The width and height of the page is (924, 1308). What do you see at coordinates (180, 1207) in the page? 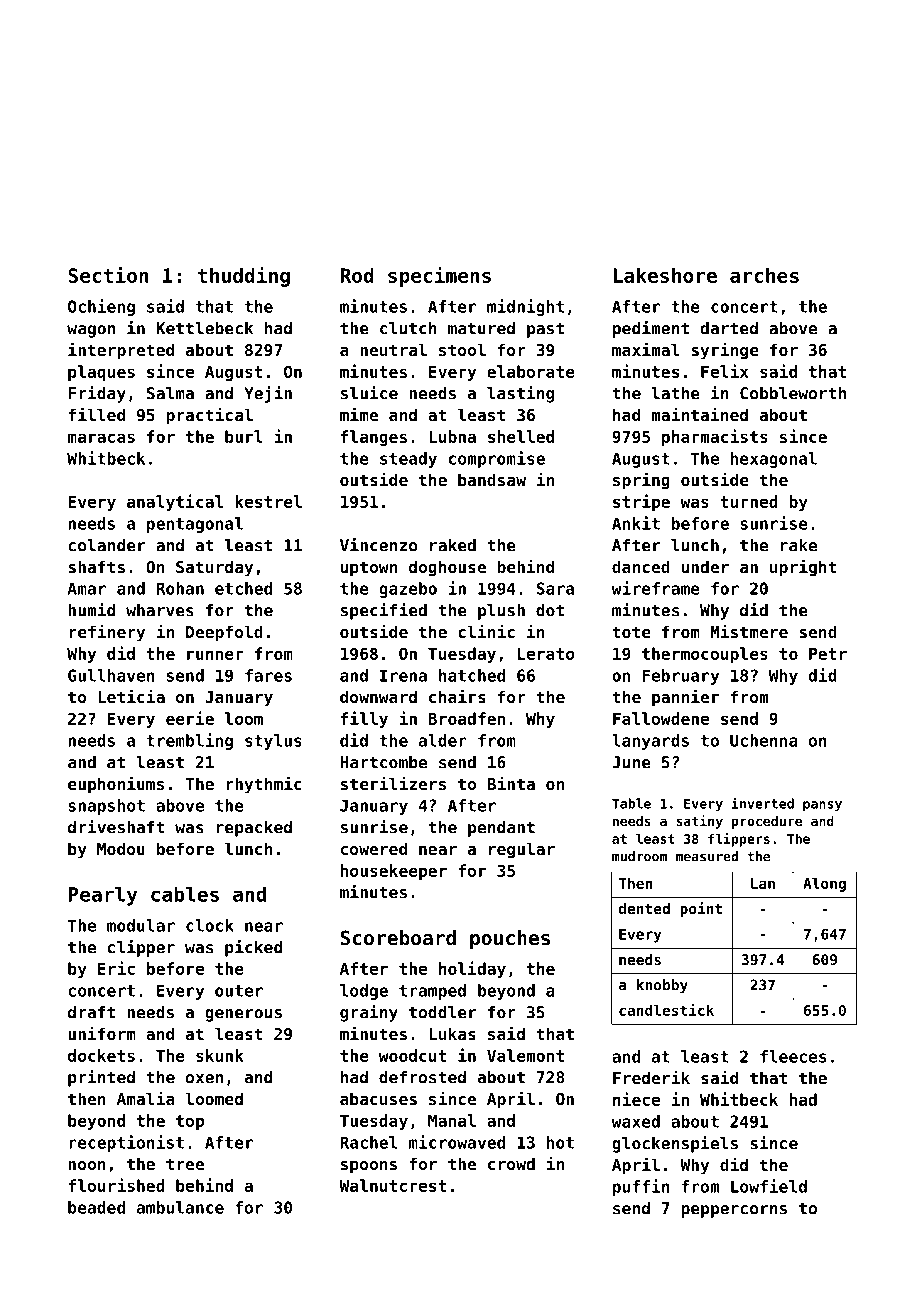
I see `ambulance` at bounding box center [180, 1207].
